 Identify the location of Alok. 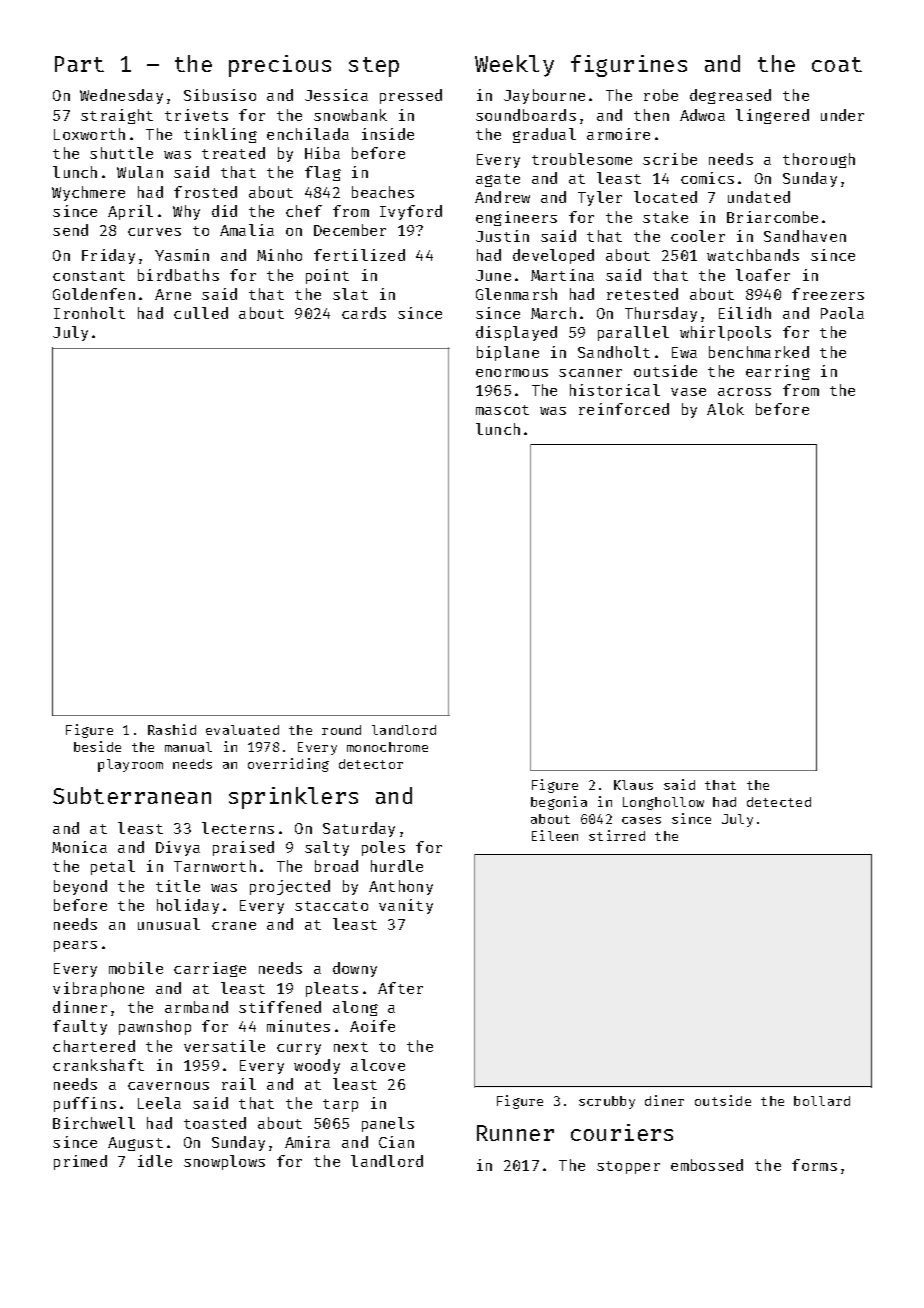
(725, 409).
